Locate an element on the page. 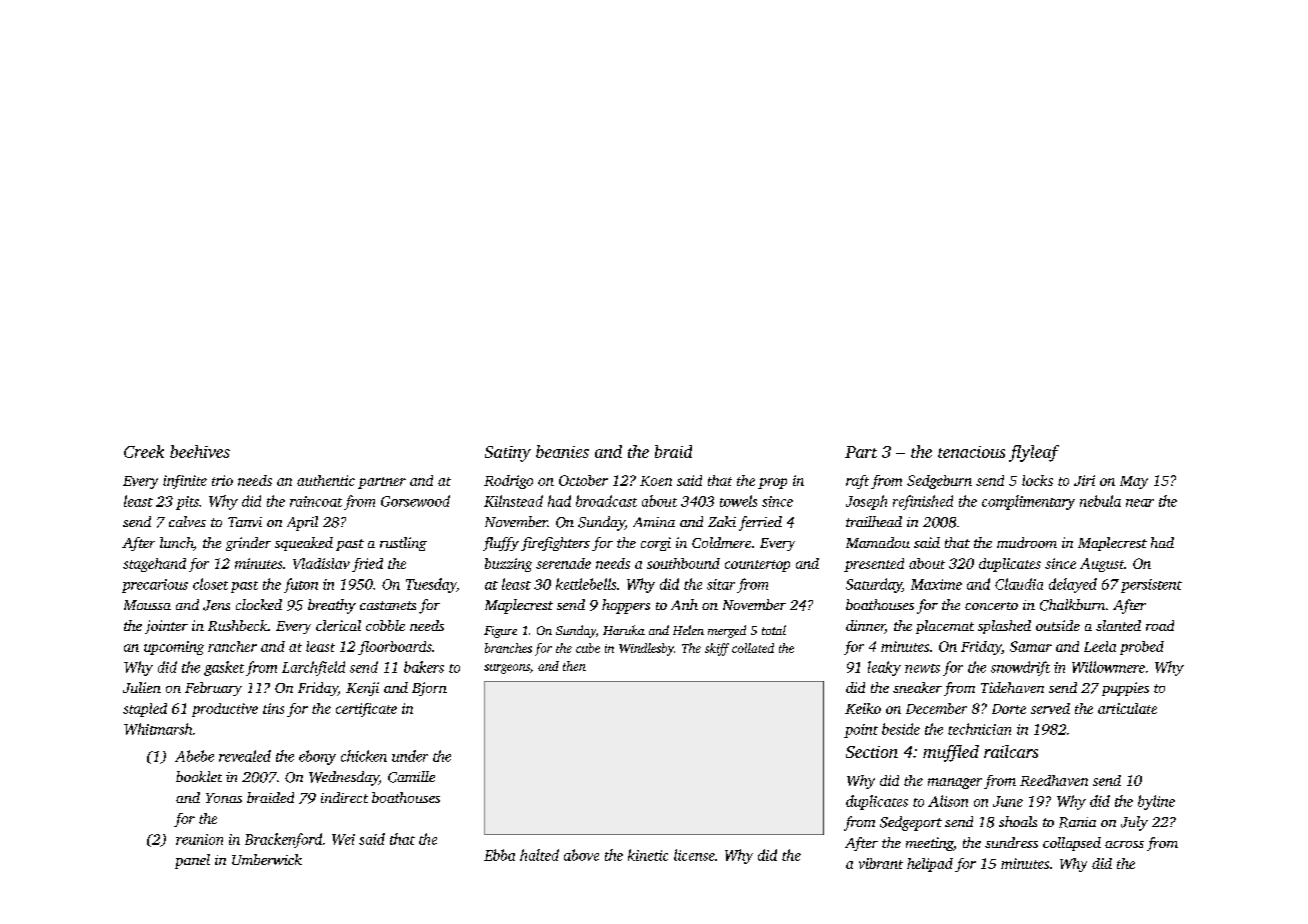 This page has width=1308, height=924. Samar is located at coordinates (1031, 646).
